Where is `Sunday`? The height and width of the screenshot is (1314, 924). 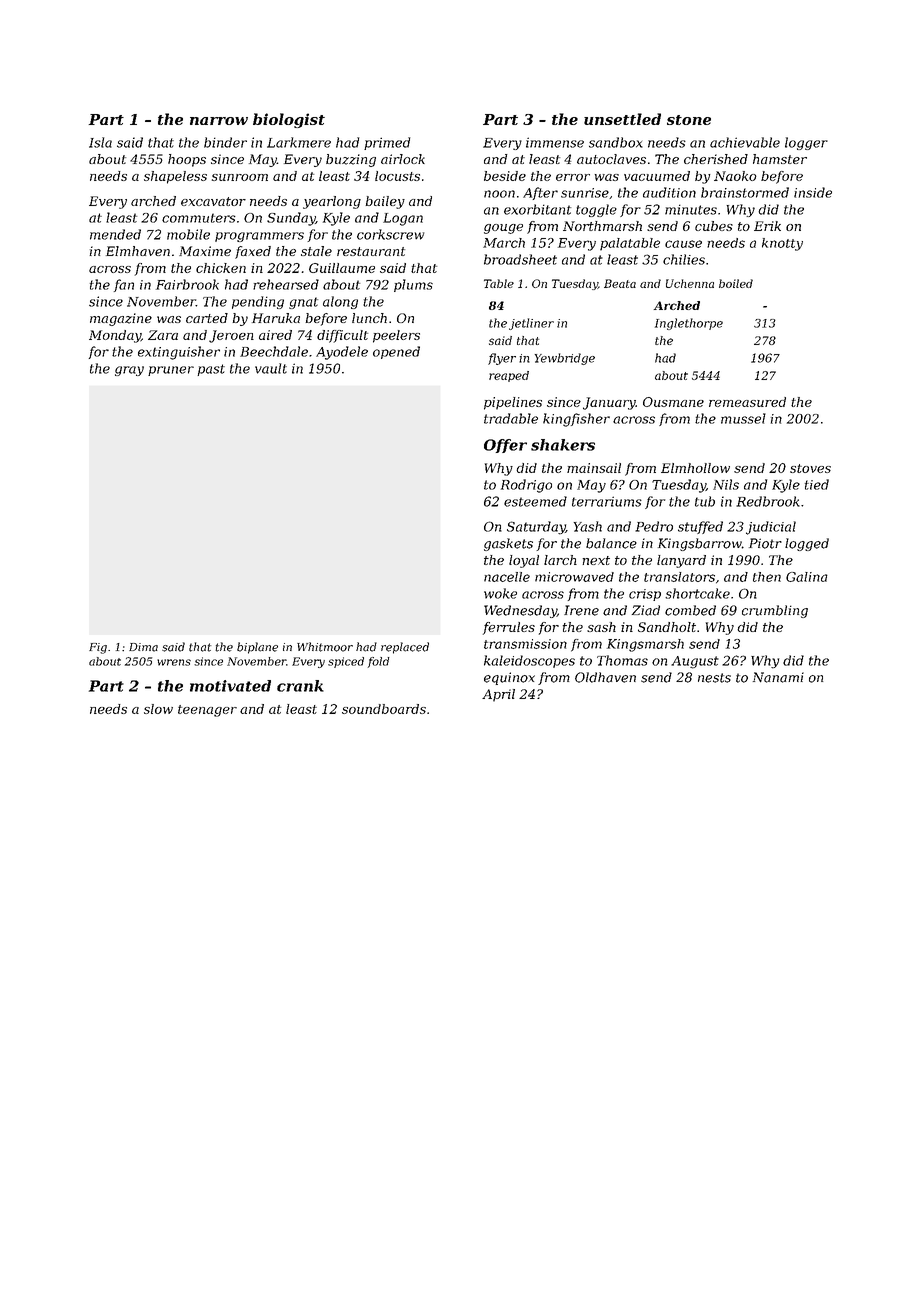
Sunday is located at coordinates (291, 219).
